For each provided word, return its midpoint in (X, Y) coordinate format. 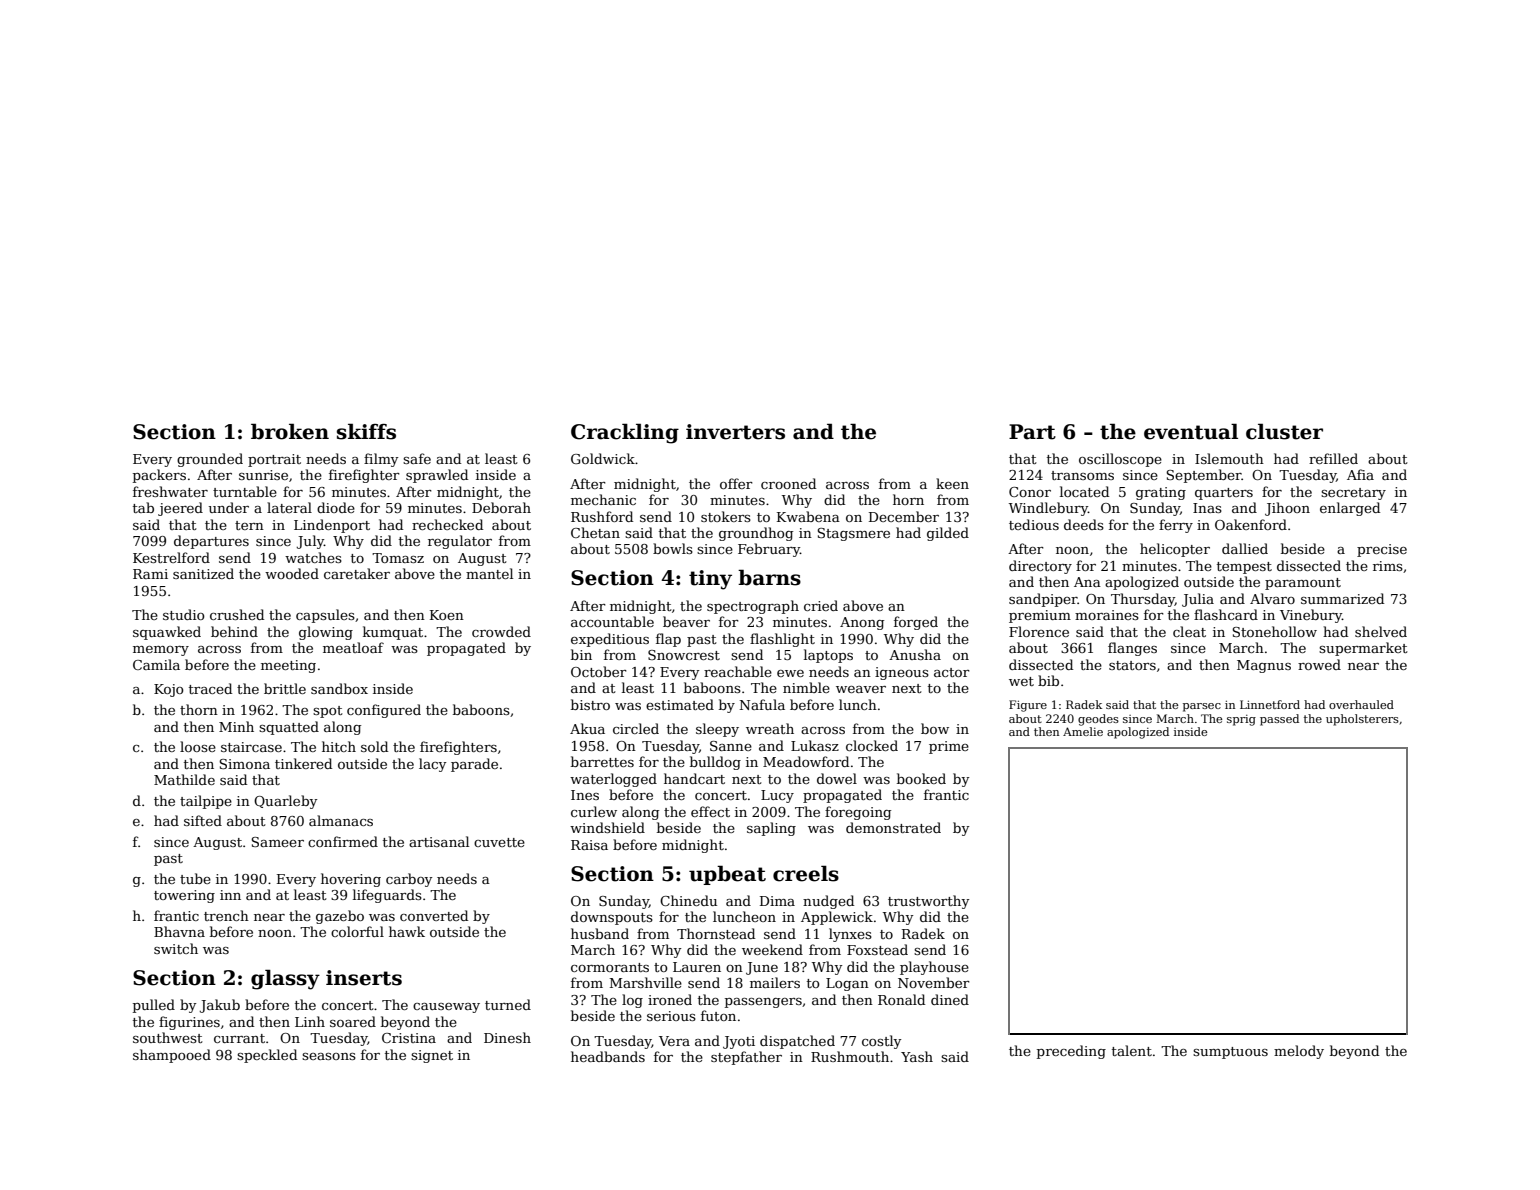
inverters (735, 432)
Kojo (169, 690)
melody (1299, 1052)
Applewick (837, 918)
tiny (710, 580)
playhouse (934, 968)
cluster (1284, 431)
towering (184, 896)
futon (718, 1015)
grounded (210, 460)
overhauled (1361, 704)
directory (1040, 567)
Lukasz (815, 745)
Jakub (220, 1006)
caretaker (357, 573)
